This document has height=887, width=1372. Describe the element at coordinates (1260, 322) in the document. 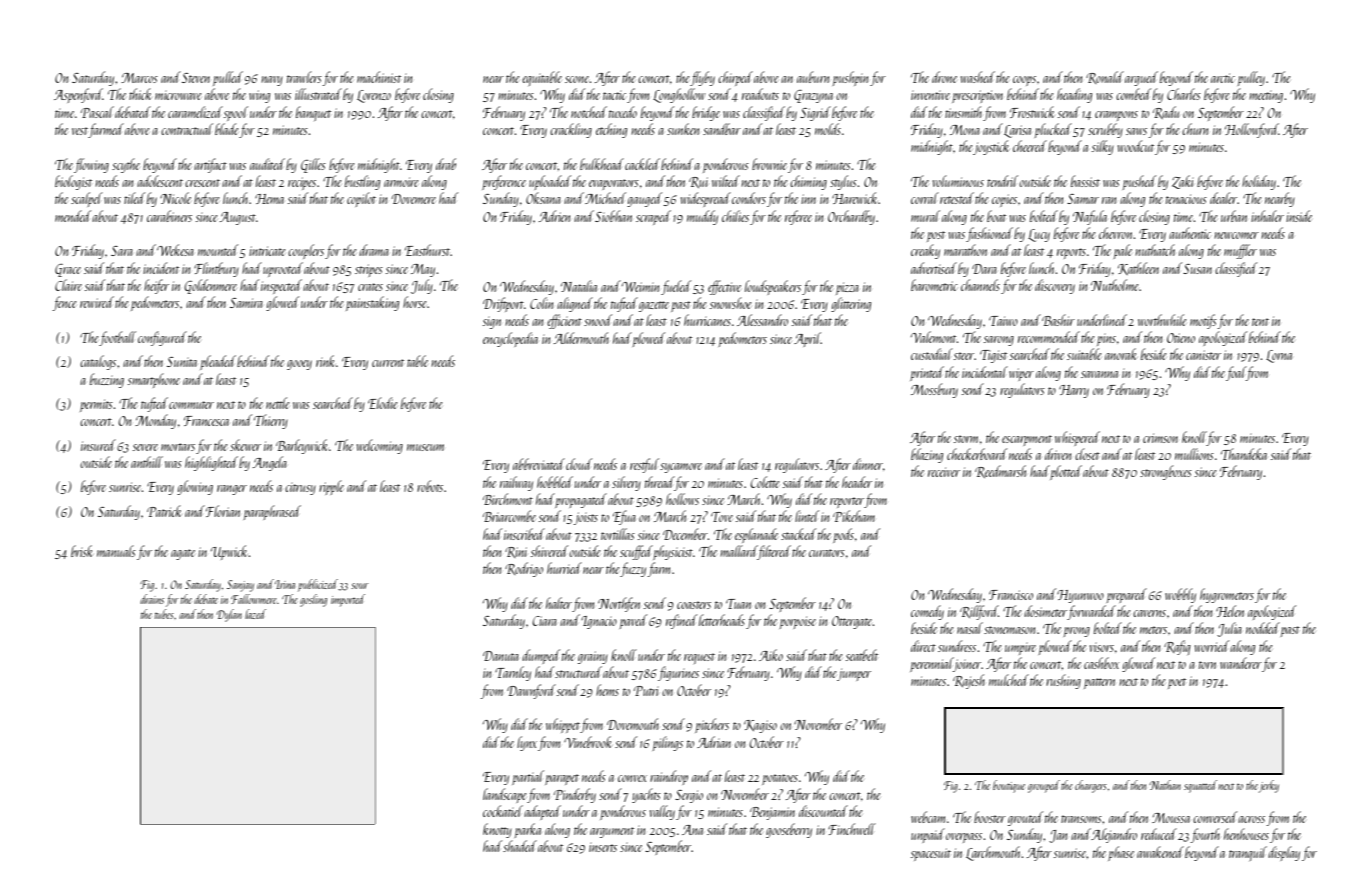

I see `tent` at that location.
